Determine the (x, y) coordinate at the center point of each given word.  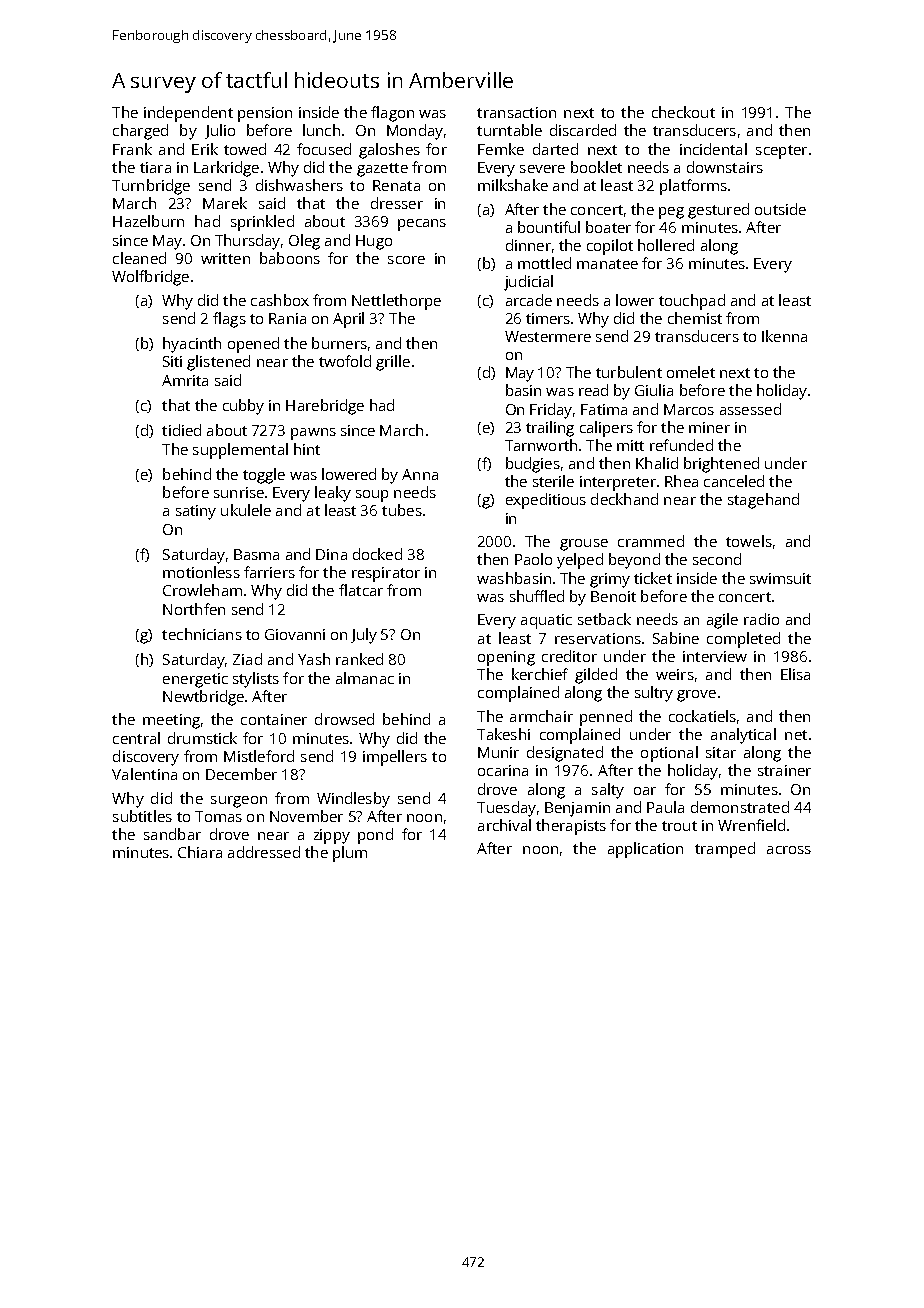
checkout (683, 112)
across (789, 850)
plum (350, 854)
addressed (264, 852)
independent (188, 114)
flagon (392, 114)
